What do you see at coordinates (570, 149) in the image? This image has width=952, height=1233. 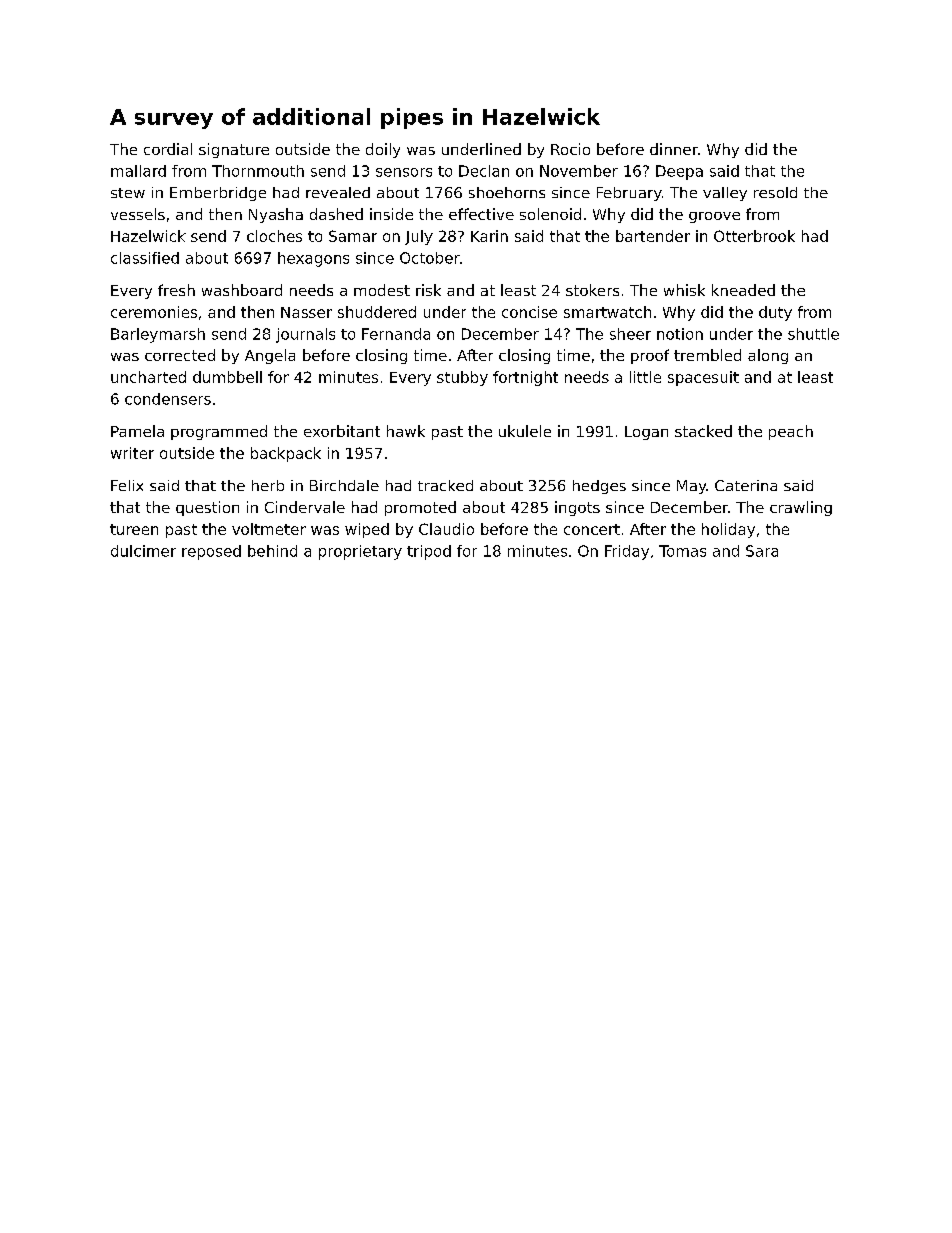 I see `Rocio` at bounding box center [570, 149].
